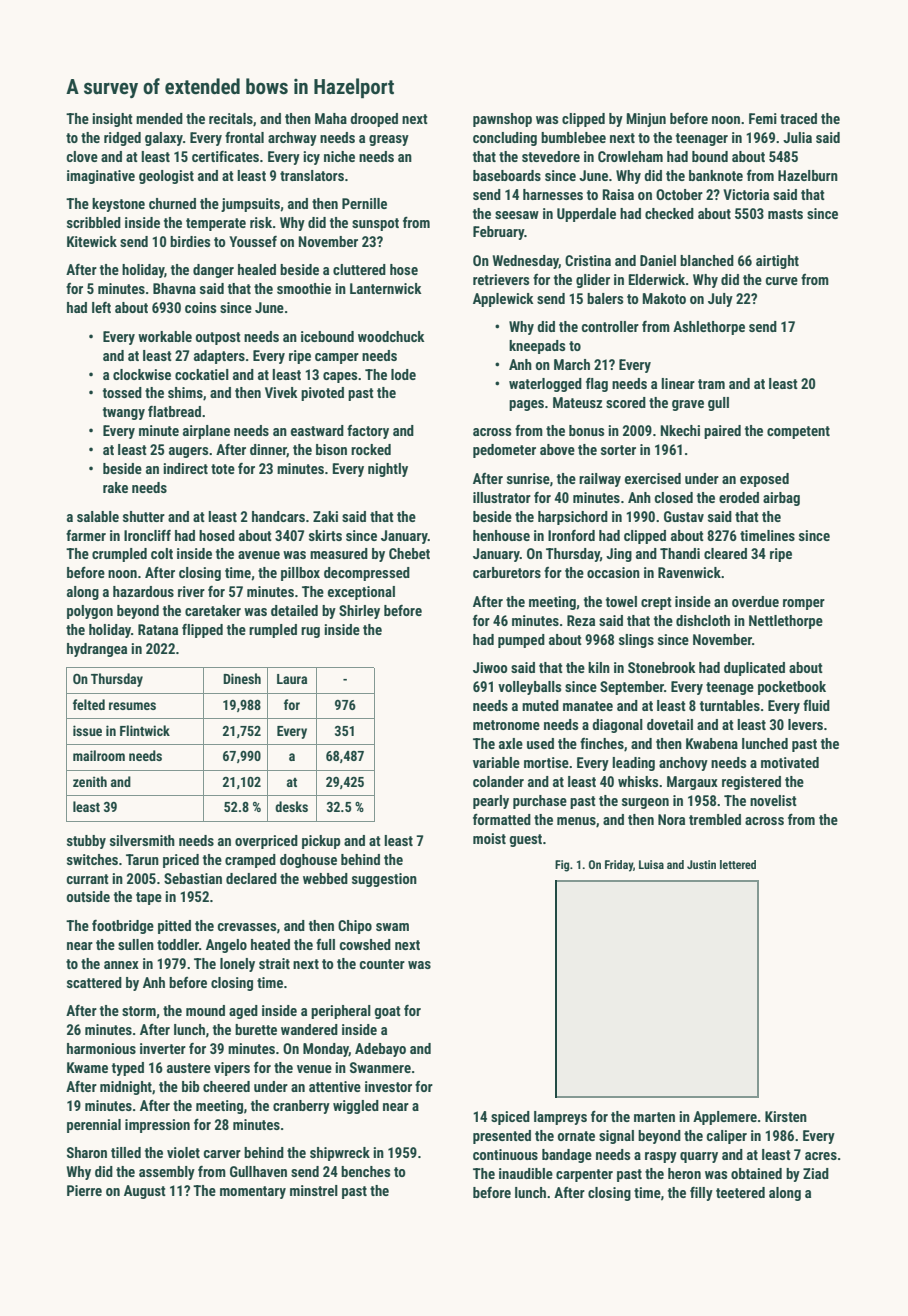  What do you see at coordinates (499, 233) in the screenshot?
I see `February` at bounding box center [499, 233].
